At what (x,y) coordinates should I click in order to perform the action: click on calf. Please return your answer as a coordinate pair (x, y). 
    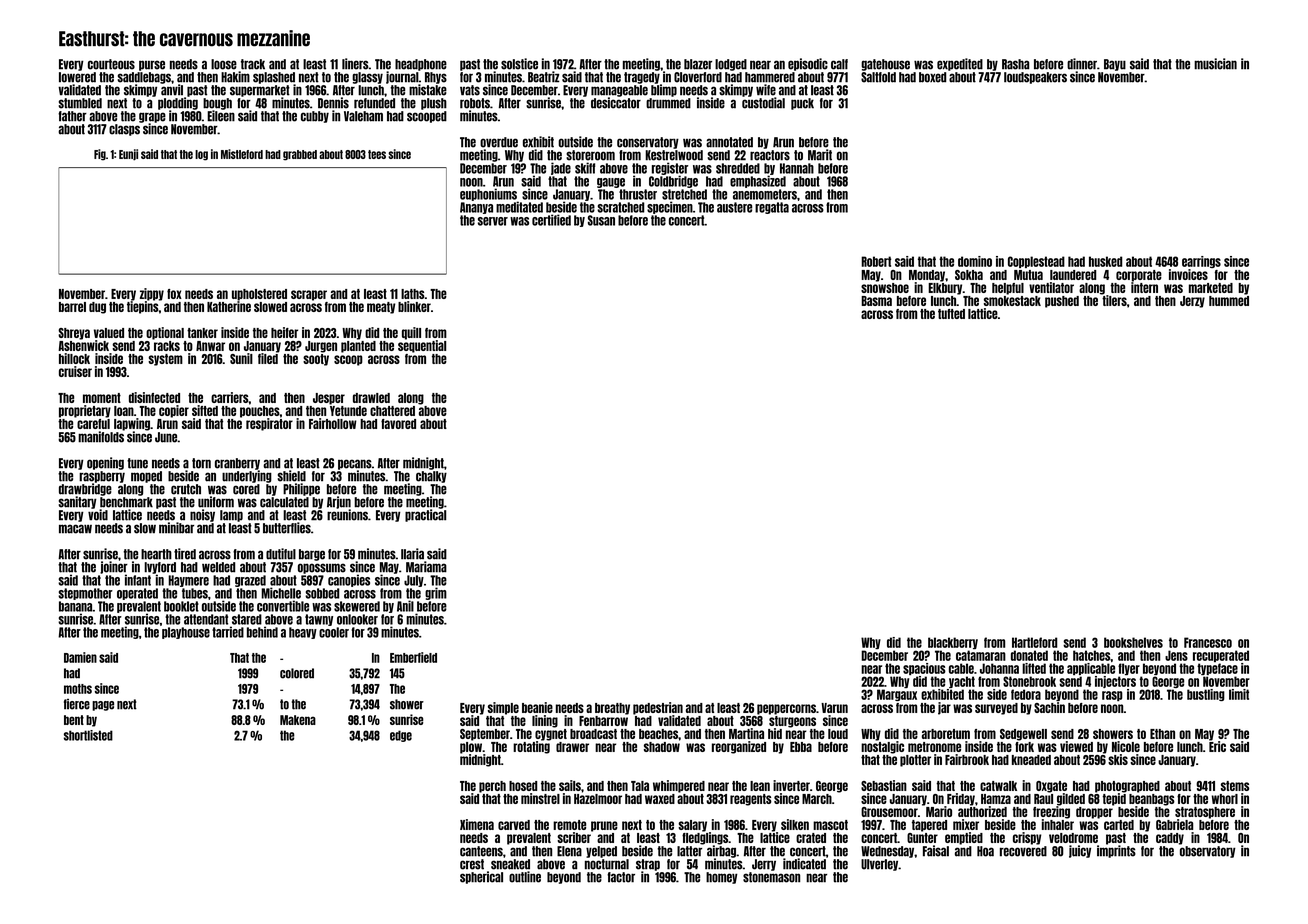
    Looking at the image, I should click on (839, 64).
